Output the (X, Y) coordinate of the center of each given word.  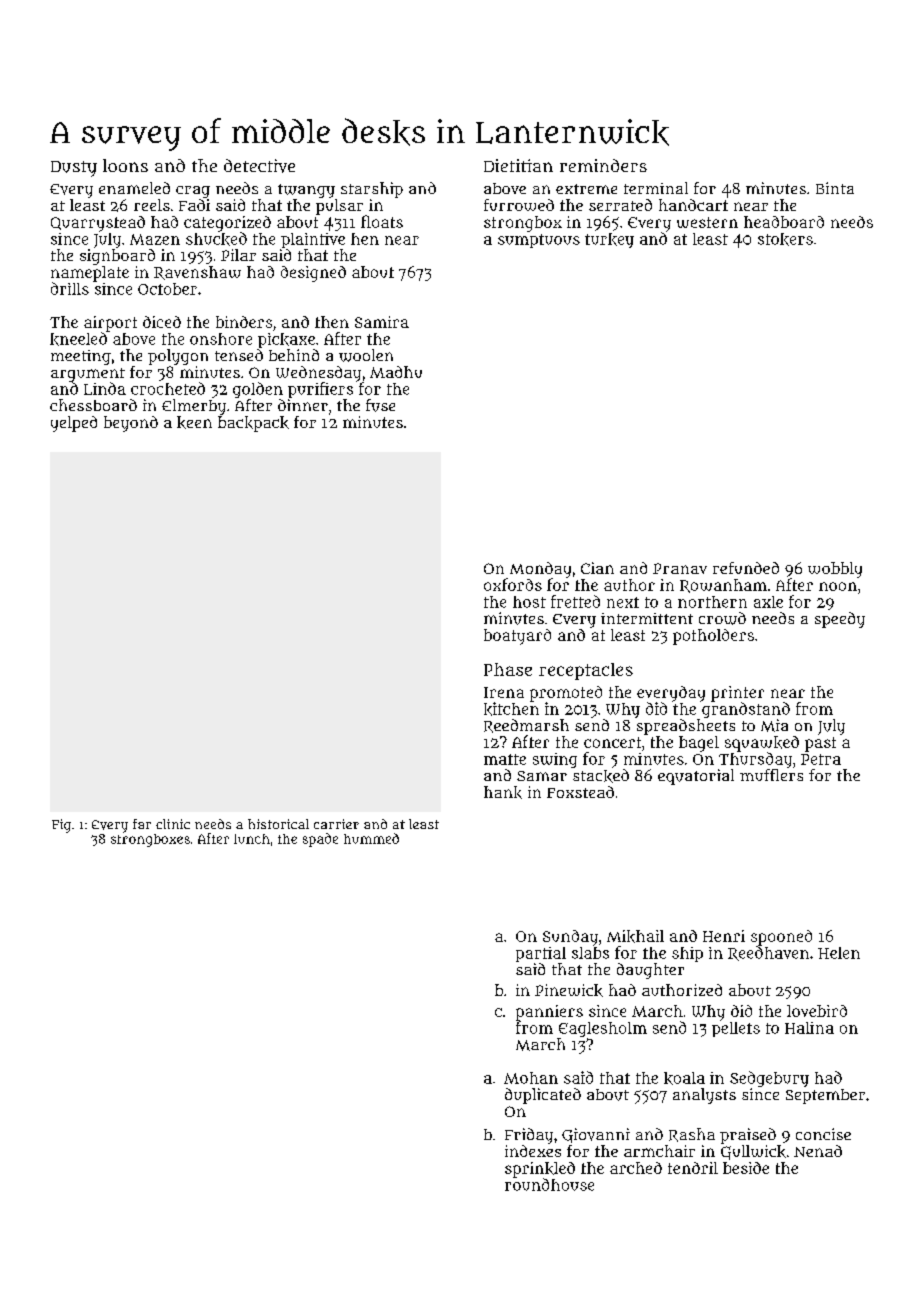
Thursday (755, 760)
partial (541, 954)
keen (194, 422)
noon (838, 586)
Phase (508, 669)
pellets (736, 1029)
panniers (549, 1013)
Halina (809, 1028)
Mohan (531, 1078)
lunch (252, 839)
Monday (540, 570)
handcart (693, 205)
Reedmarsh (526, 726)
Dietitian (518, 165)
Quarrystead (98, 224)
